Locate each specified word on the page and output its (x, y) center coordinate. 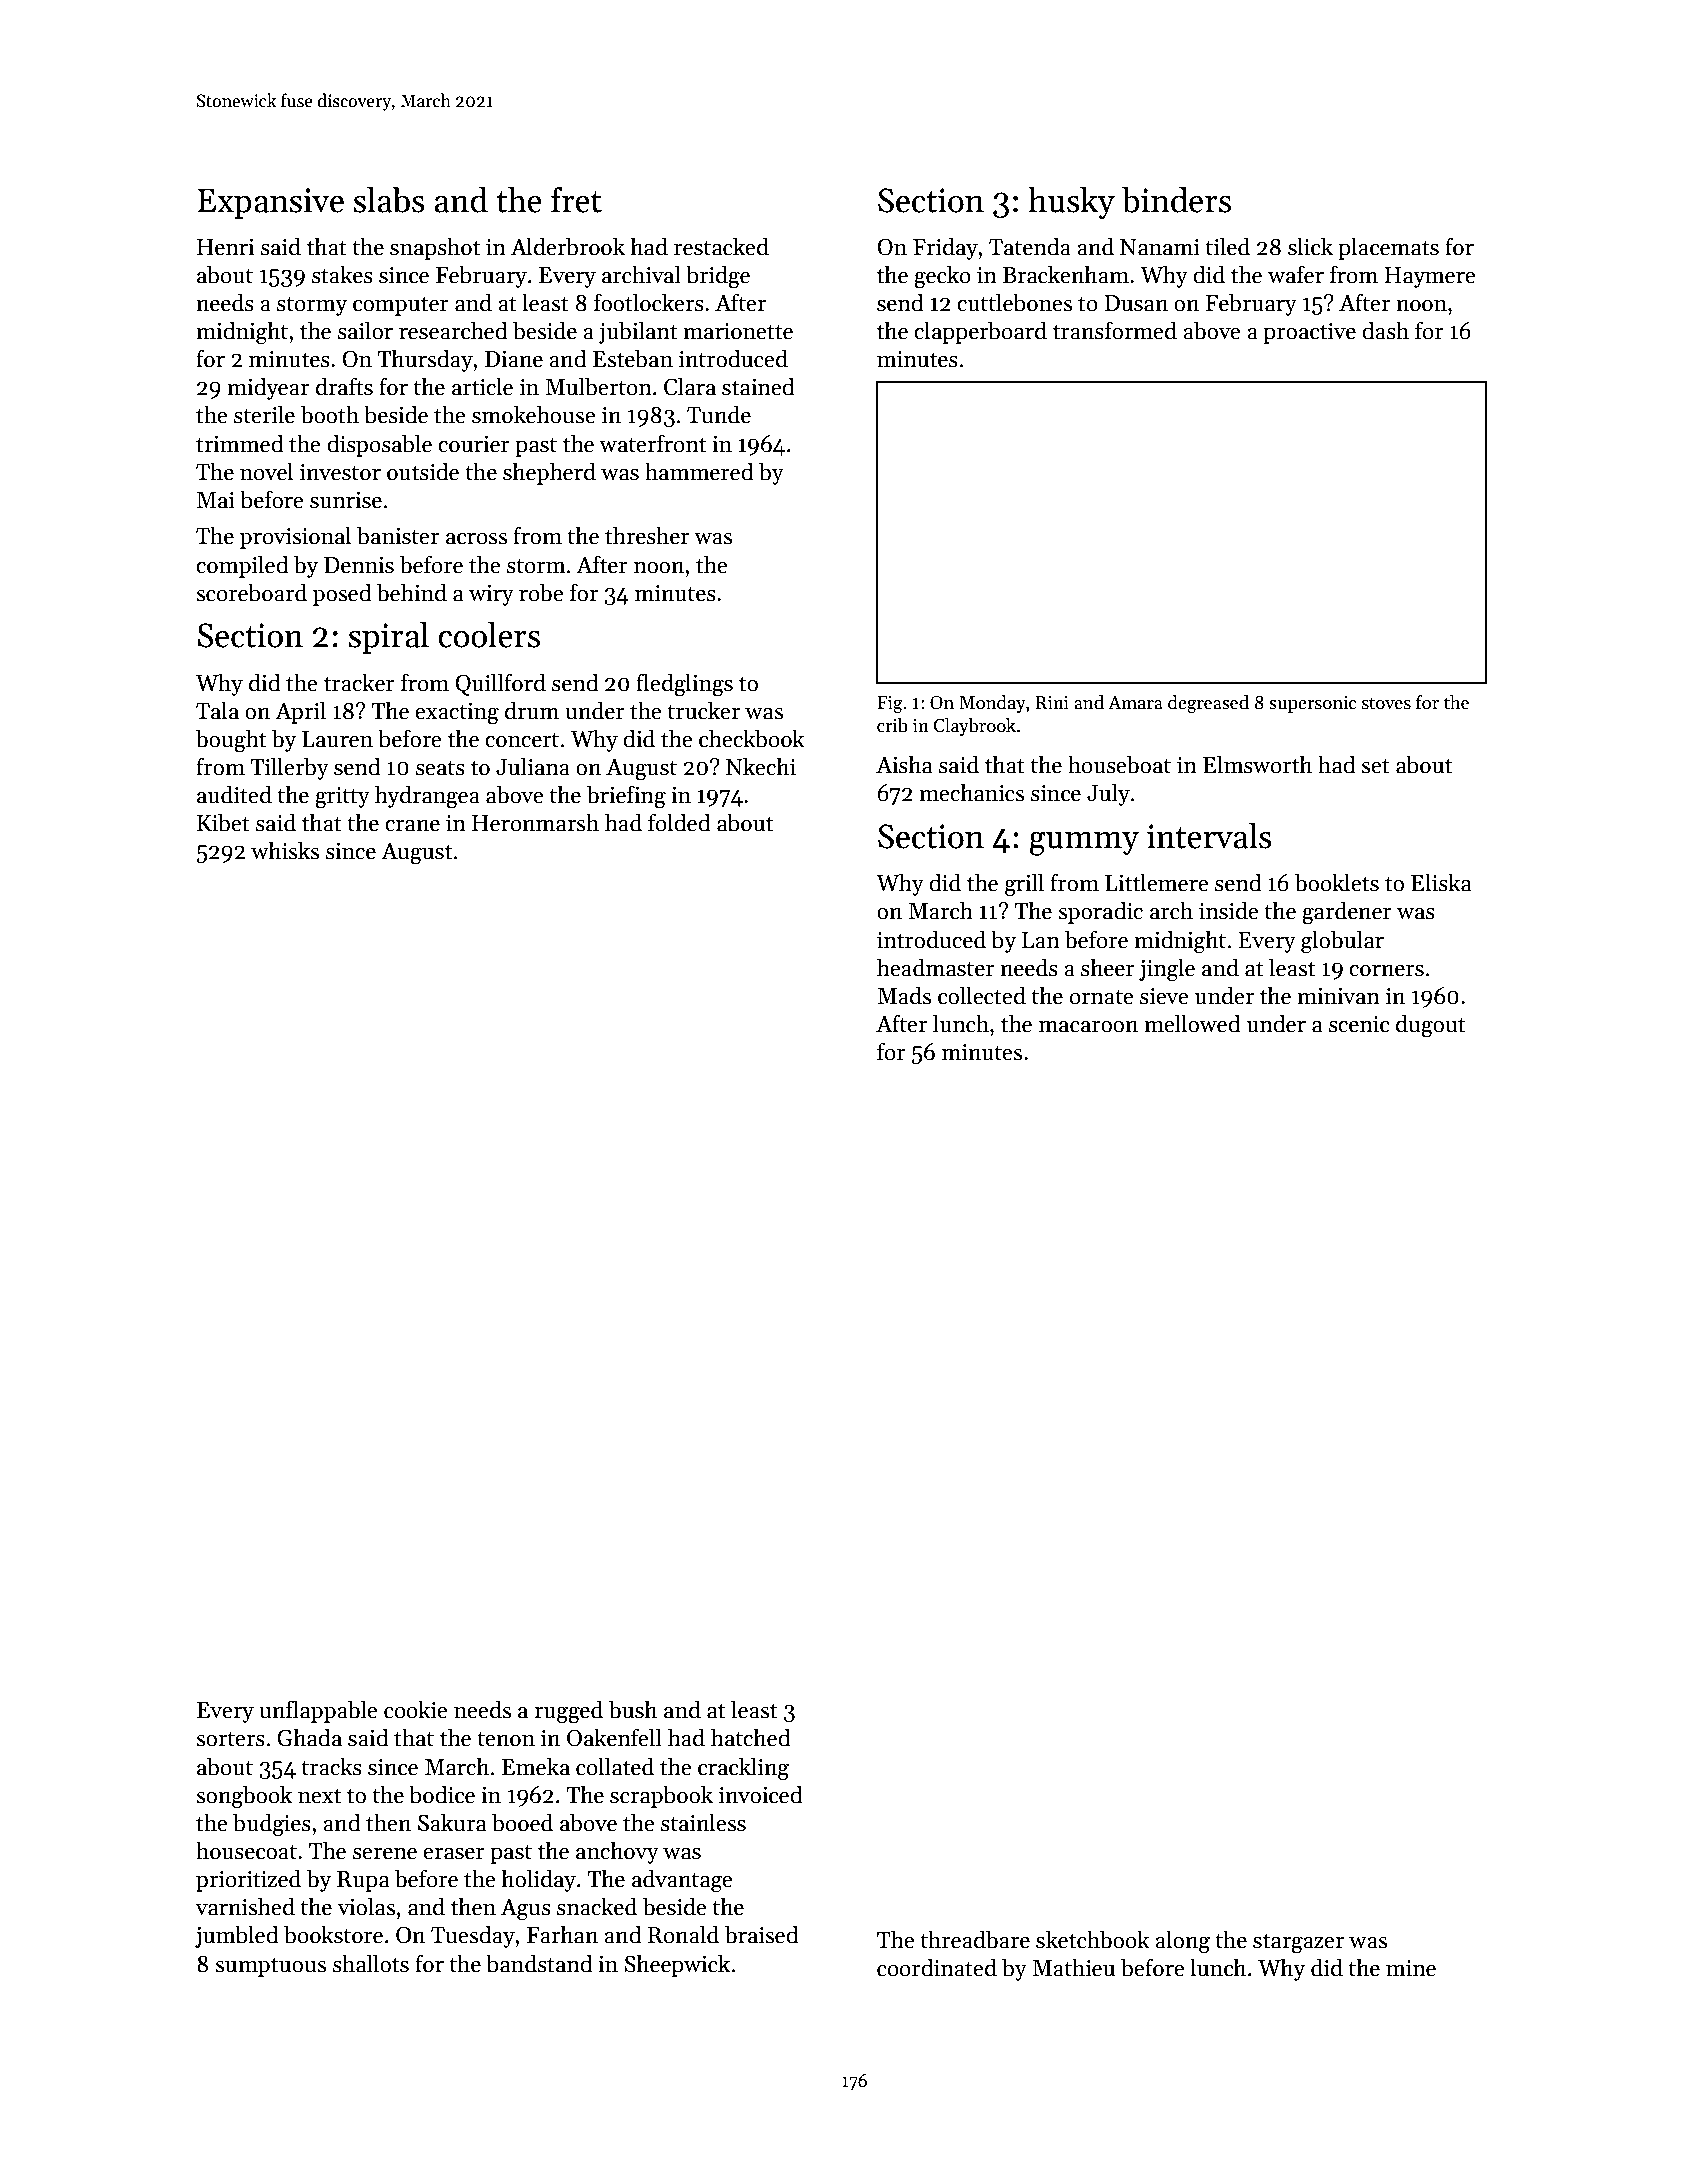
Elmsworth (1257, 764)
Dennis (359, 565)
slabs (389, 200)
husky (1071, 203)
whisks (285, 850)
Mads (904, 995)
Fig (890, 705)
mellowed (1192, 1023)
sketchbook (1093, 1939)
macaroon (1088, 1027)
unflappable (318, 1711)
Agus (526, 1910)
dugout (1431, 1026)
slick (1310, 246)
